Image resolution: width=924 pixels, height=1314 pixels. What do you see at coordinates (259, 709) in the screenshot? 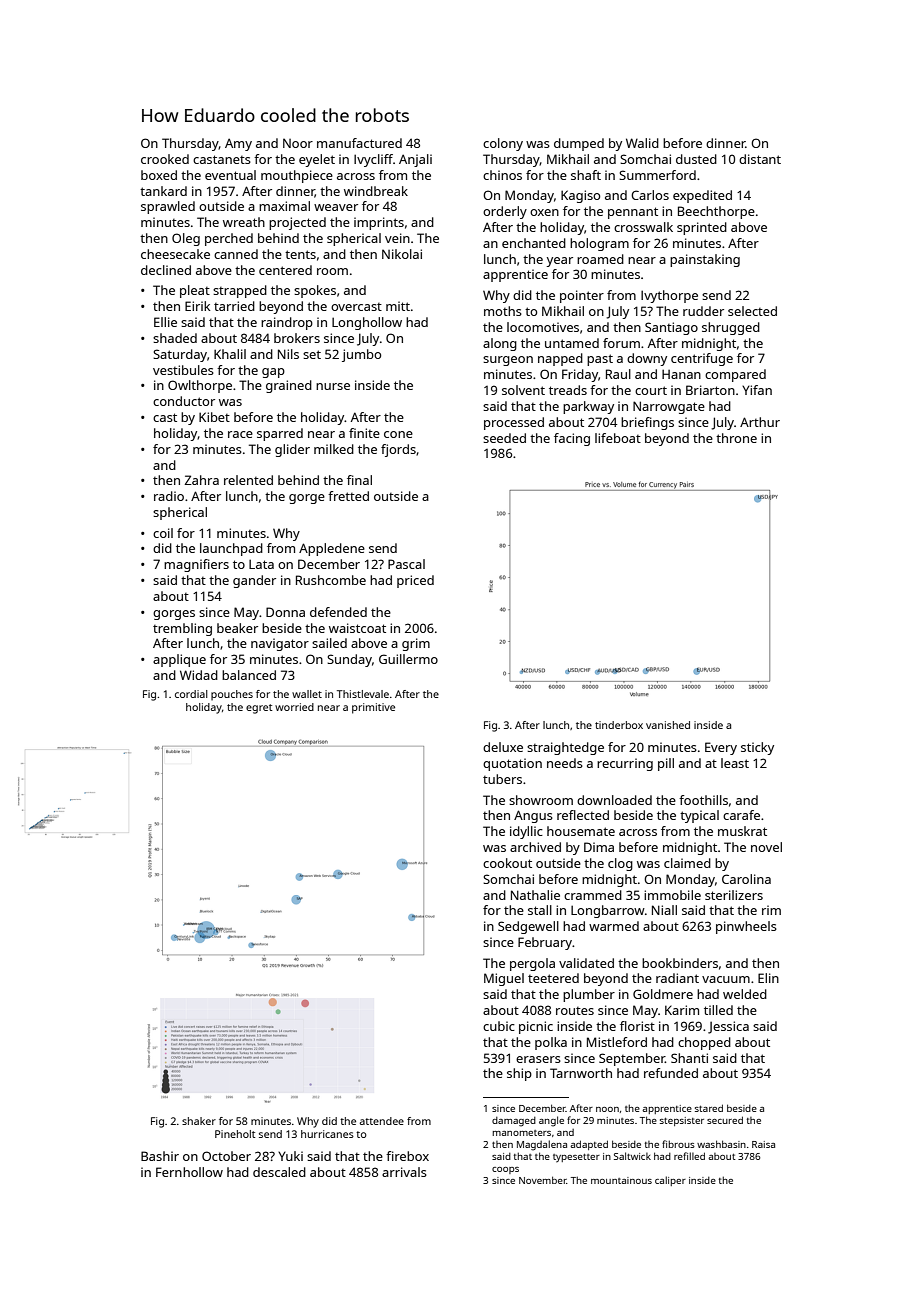
I see `egret` at bounding box center [259, 709].
